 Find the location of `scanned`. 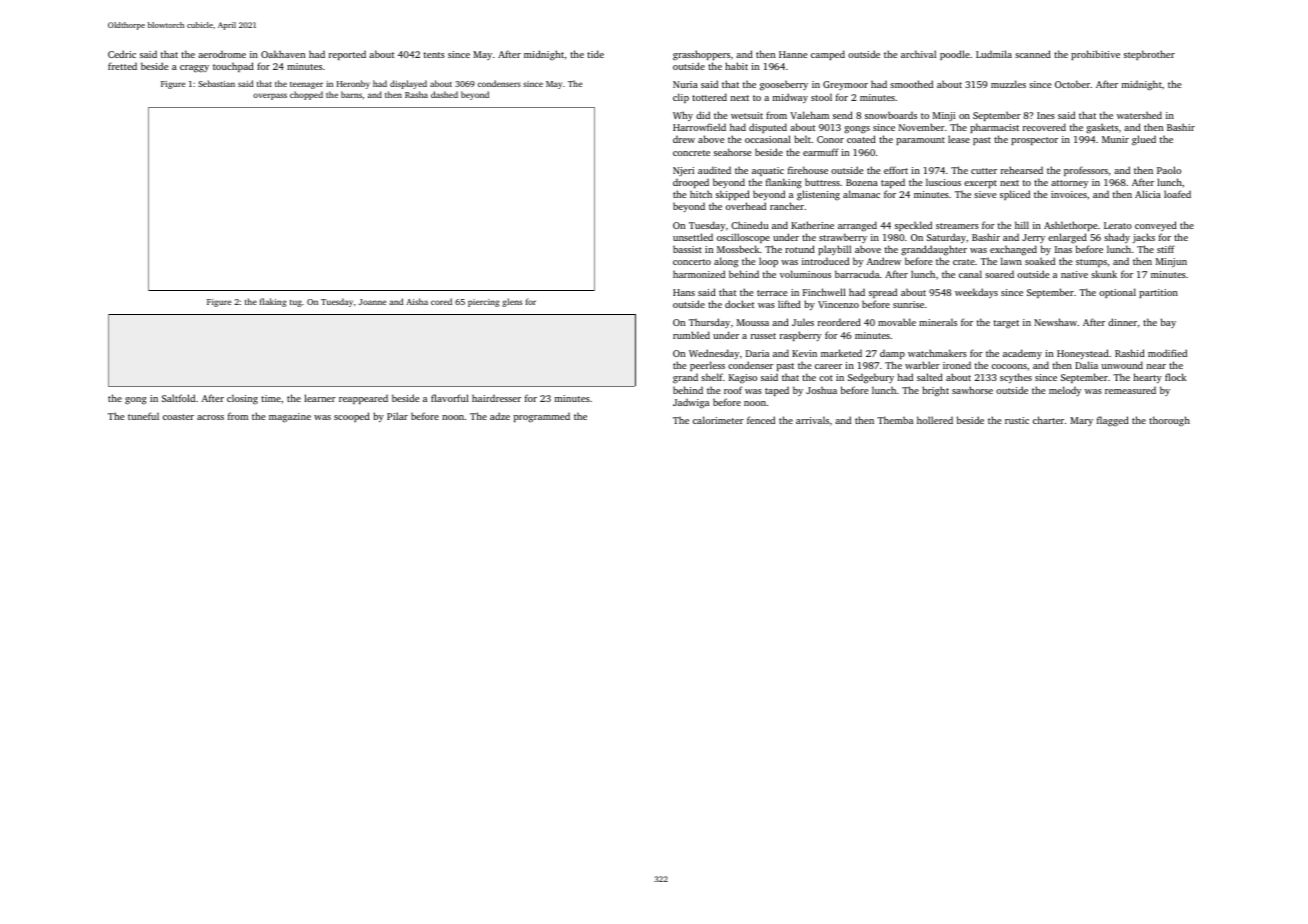

scanned is located at coordinates (1033, 54).
